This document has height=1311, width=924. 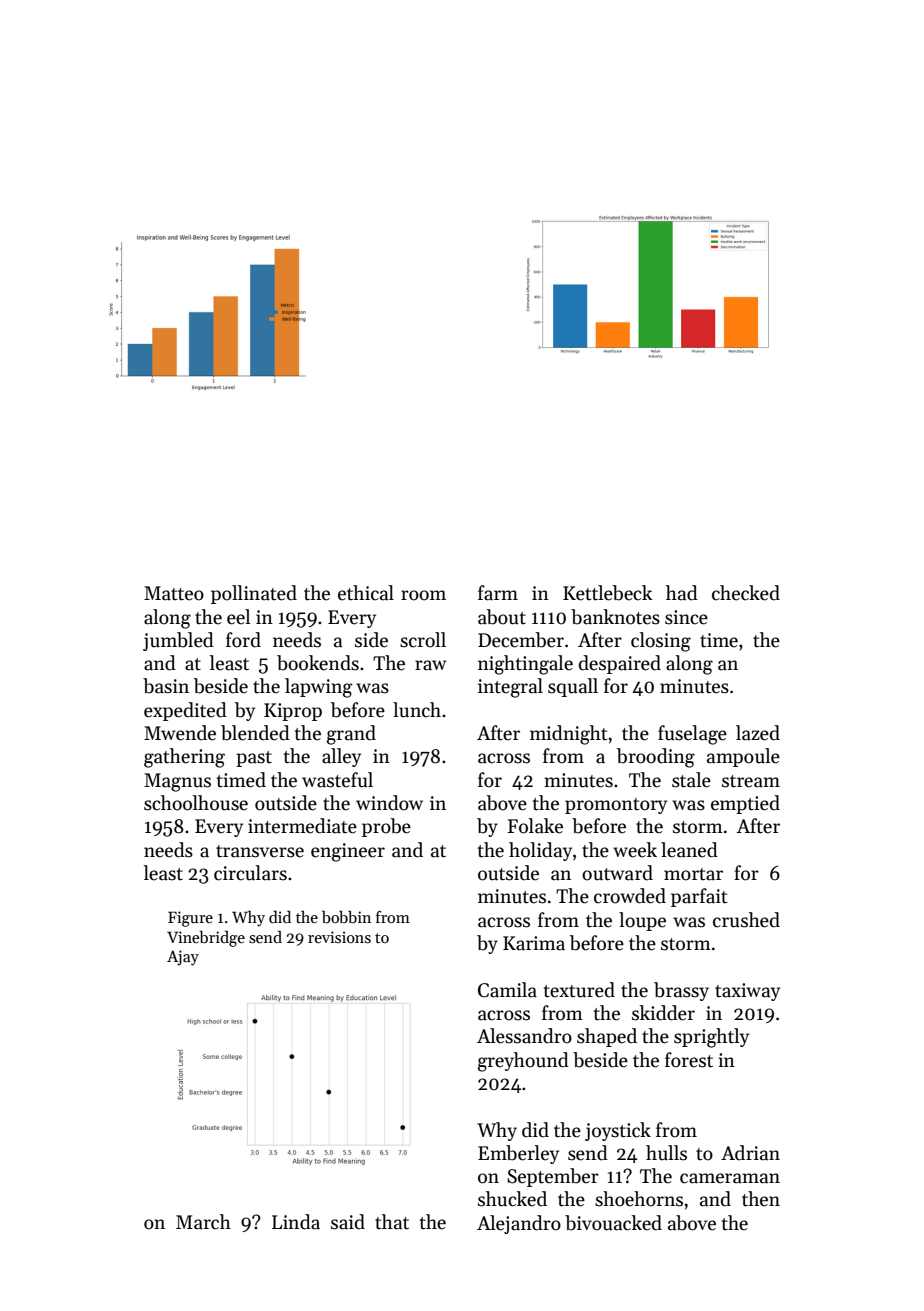 What do you see at coordinates (346, 917) in the document?
I see `bobbin` at bounding box center [346, 917].
